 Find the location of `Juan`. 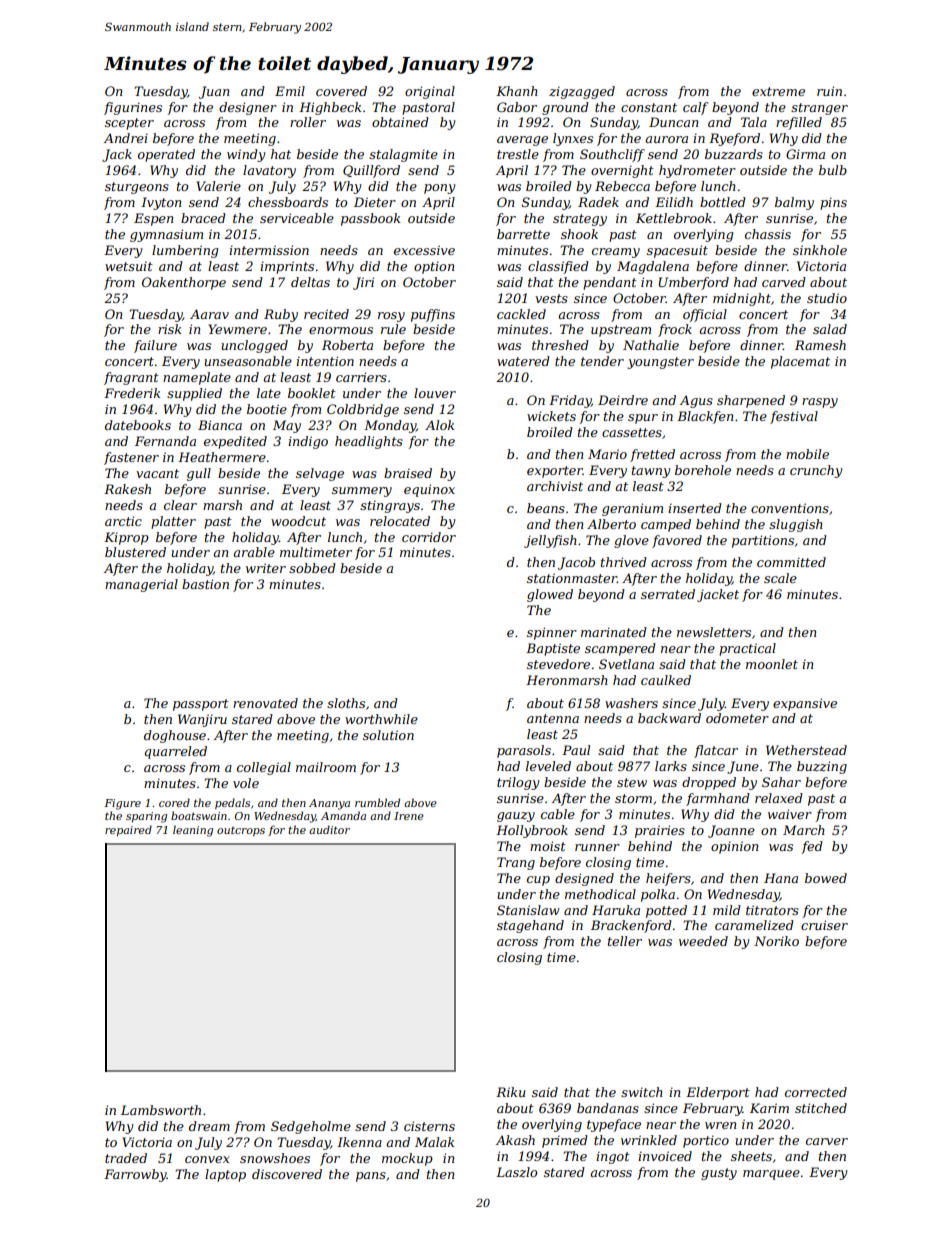

Juan is located at coordinates (214, 92).
